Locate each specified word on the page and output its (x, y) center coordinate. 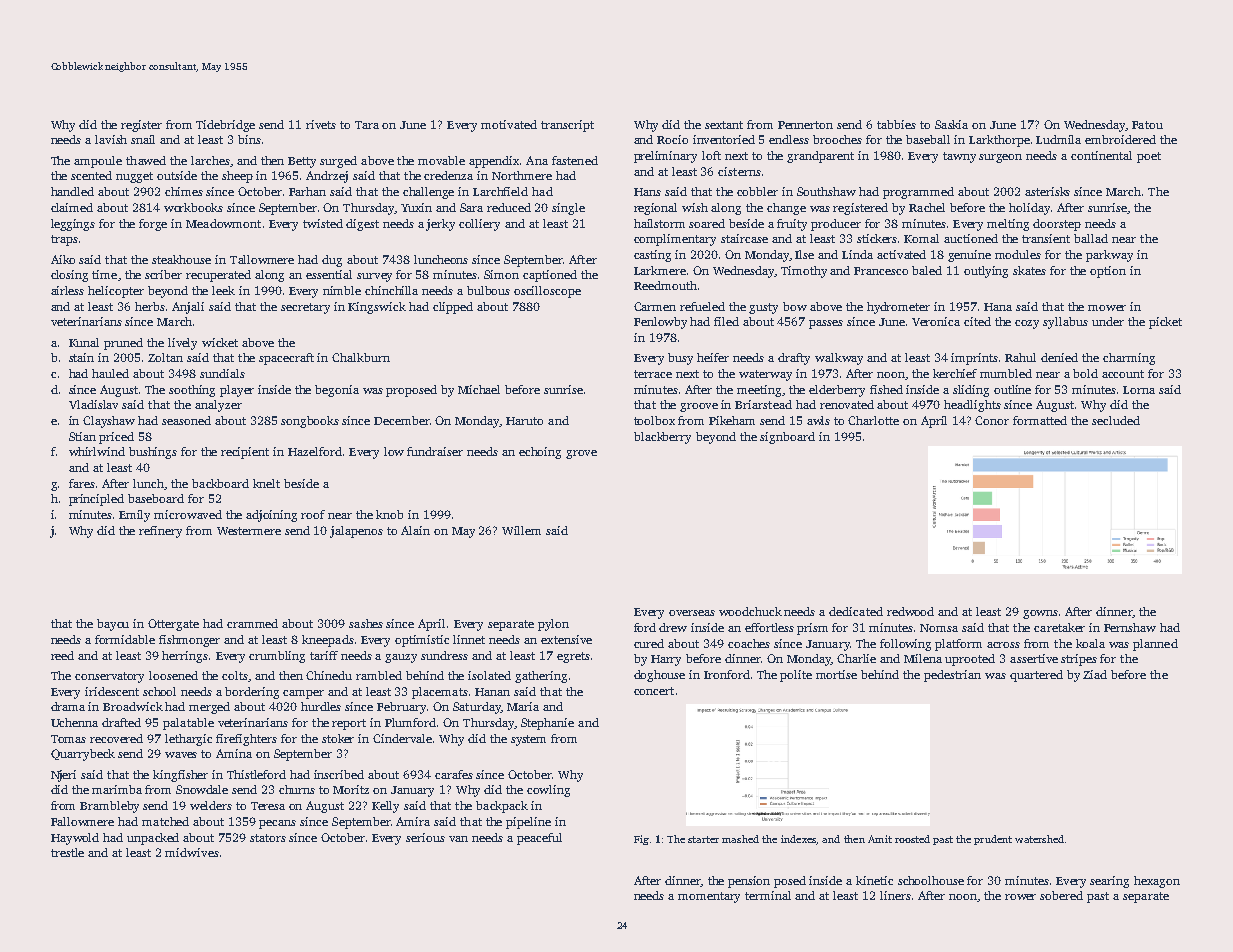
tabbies (896, 124)
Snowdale (202, 789)
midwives (192, 852)
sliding (971, 391)
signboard (787, 438)
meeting (759, 391)
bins (249, 139)
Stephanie (547, 724)
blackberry (662, 438)
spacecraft (286, 359)
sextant (724, 125)
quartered (1036, 676)
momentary (709, 897)
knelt (266, 483)
